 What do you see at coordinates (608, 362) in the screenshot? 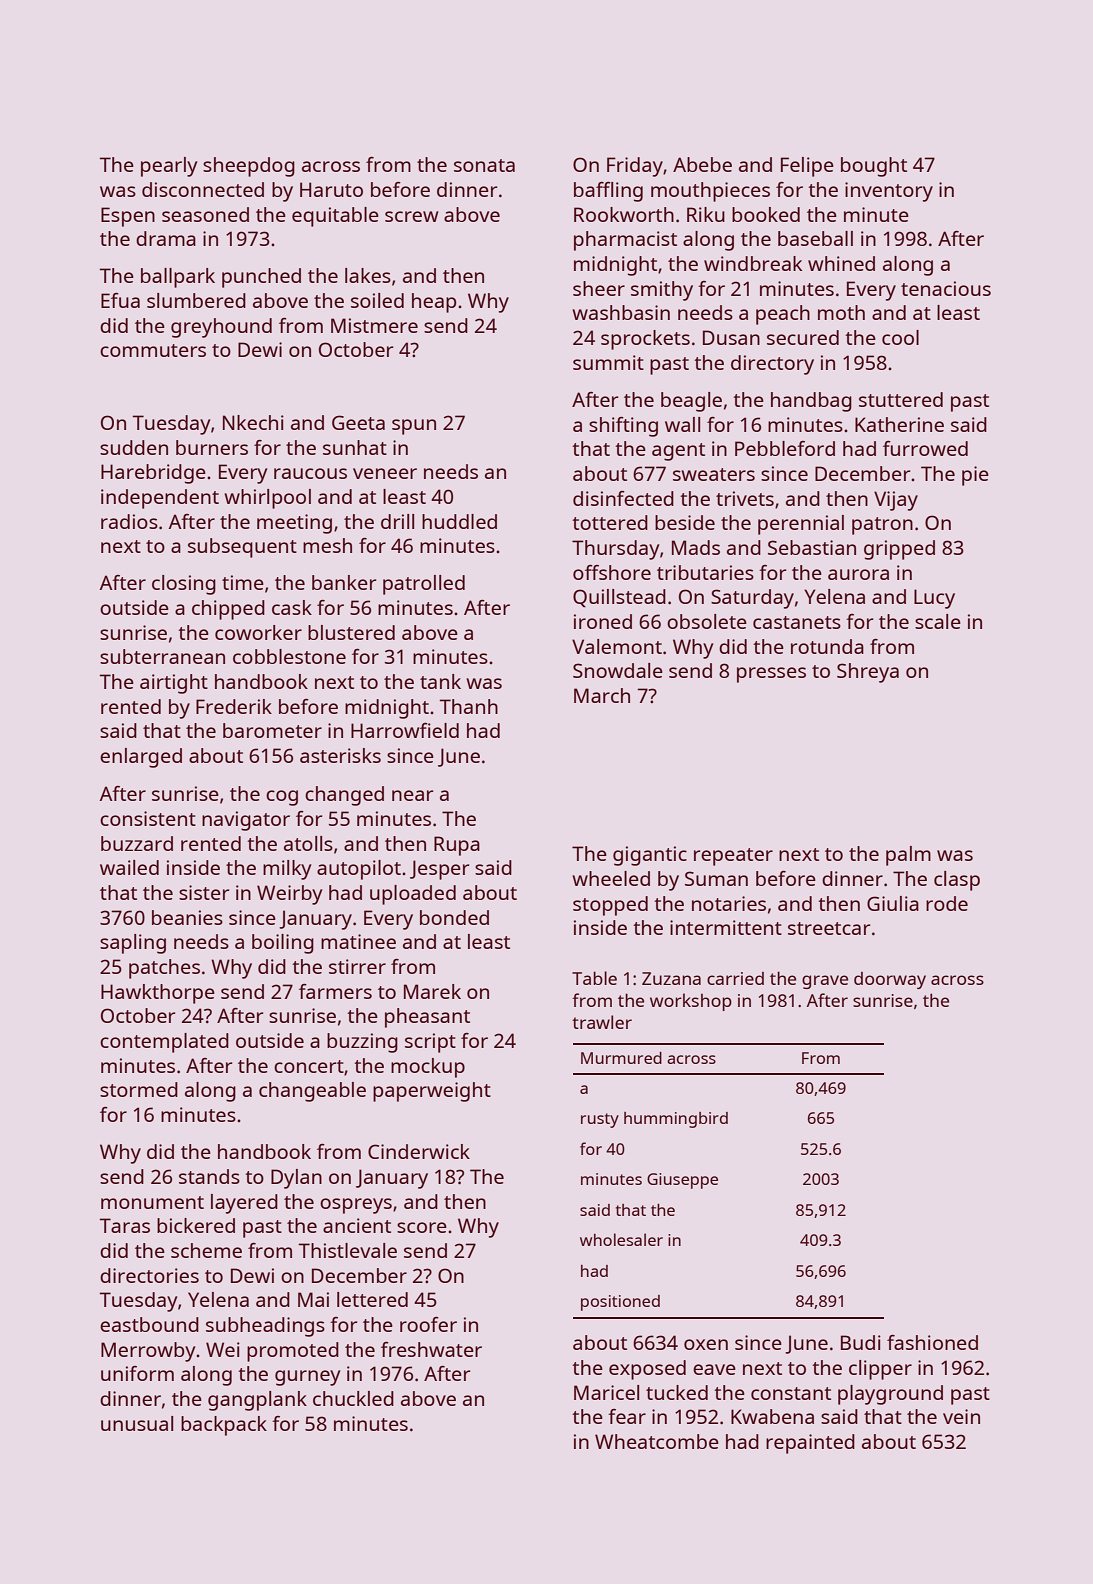
I see `summit` at bounding box center [608, 362].
